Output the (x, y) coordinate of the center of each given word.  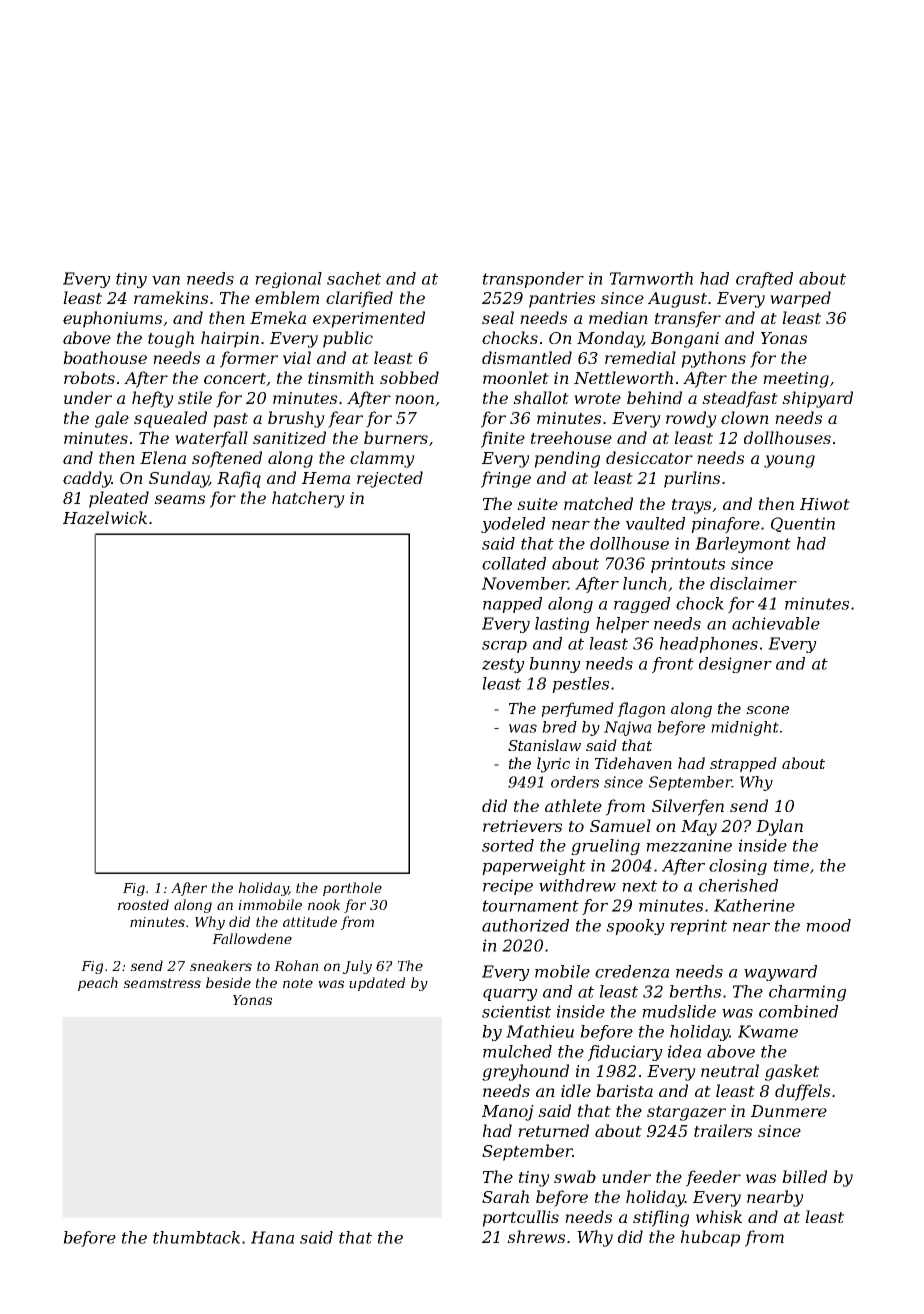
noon (414, 399)
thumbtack (196, 1237)
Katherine (754, 905)
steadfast (740, 399)
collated (514, 563)
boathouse (105, 357)
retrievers (522, 826)
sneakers (221, 965)
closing (738, 867)
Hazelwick (105, 518)
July (357, 967)
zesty (503, 665)
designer (735, 665)
